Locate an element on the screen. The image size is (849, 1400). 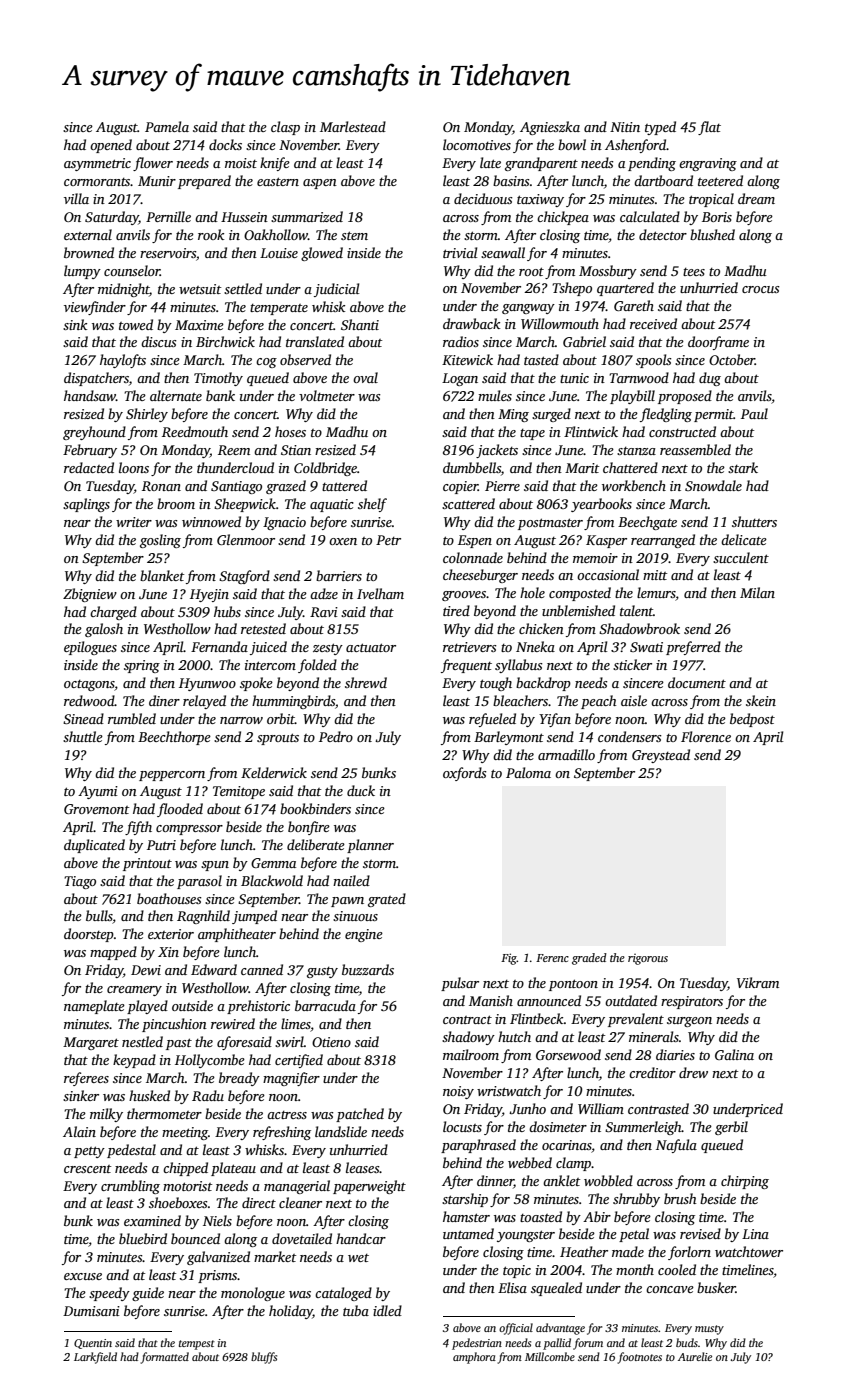
Manish is located at coordinates (491, 1000).
